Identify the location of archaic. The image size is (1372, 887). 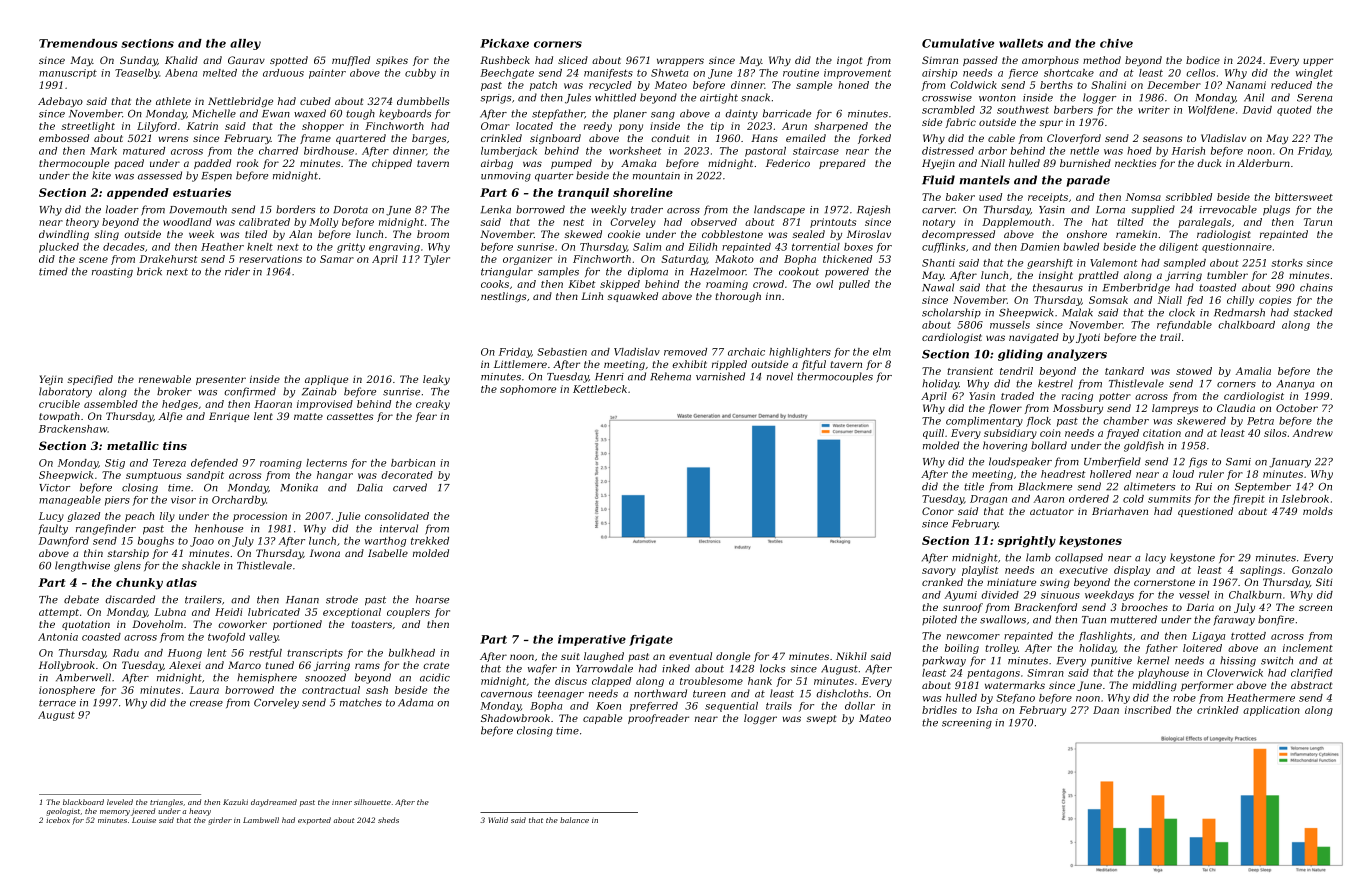
(746, 352).
